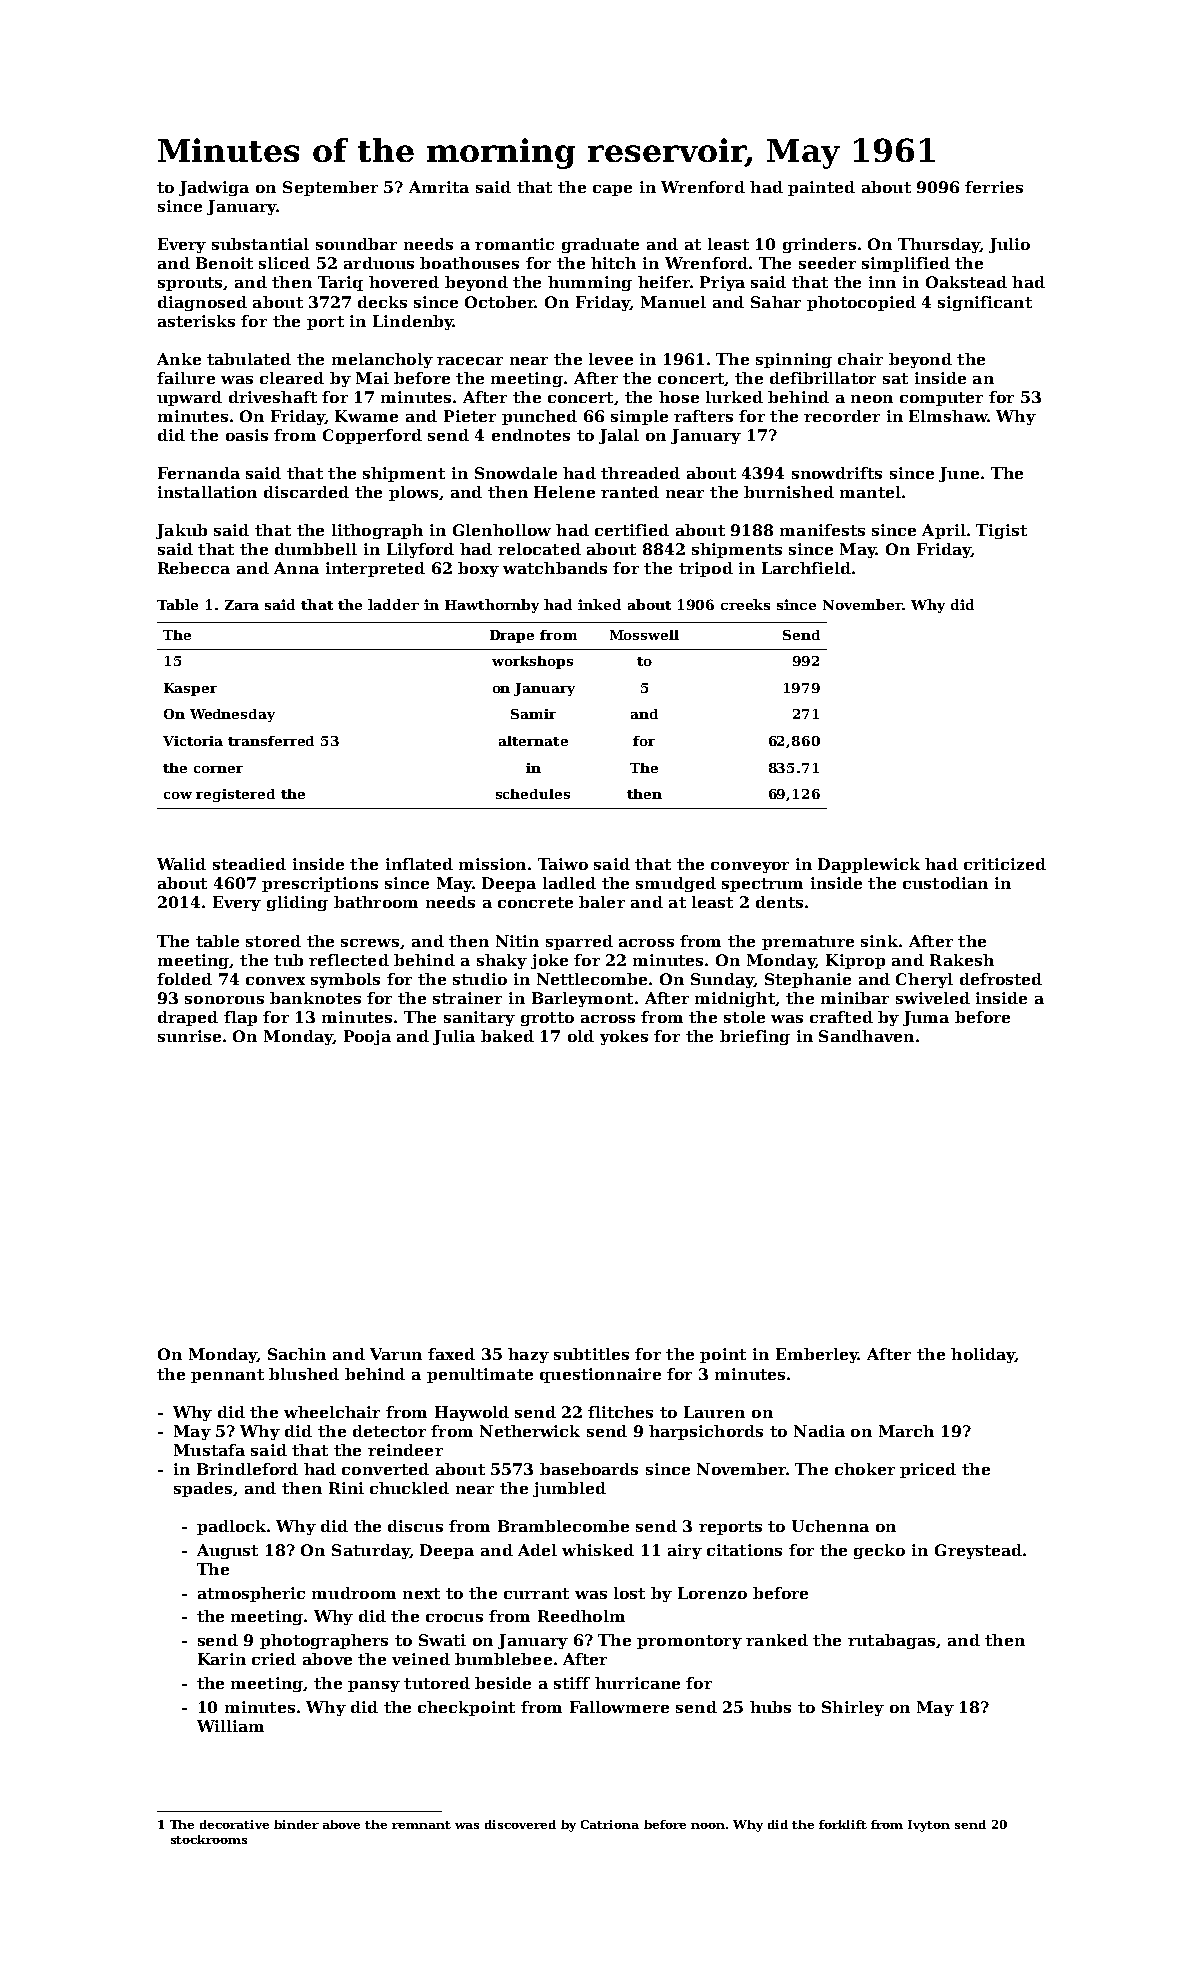 This screenshot has width=1204, height=1983. What do you see at coordinates (367, 1037) in the screenshot?
I see `Pooja` at bounding box center [367, 1037].
